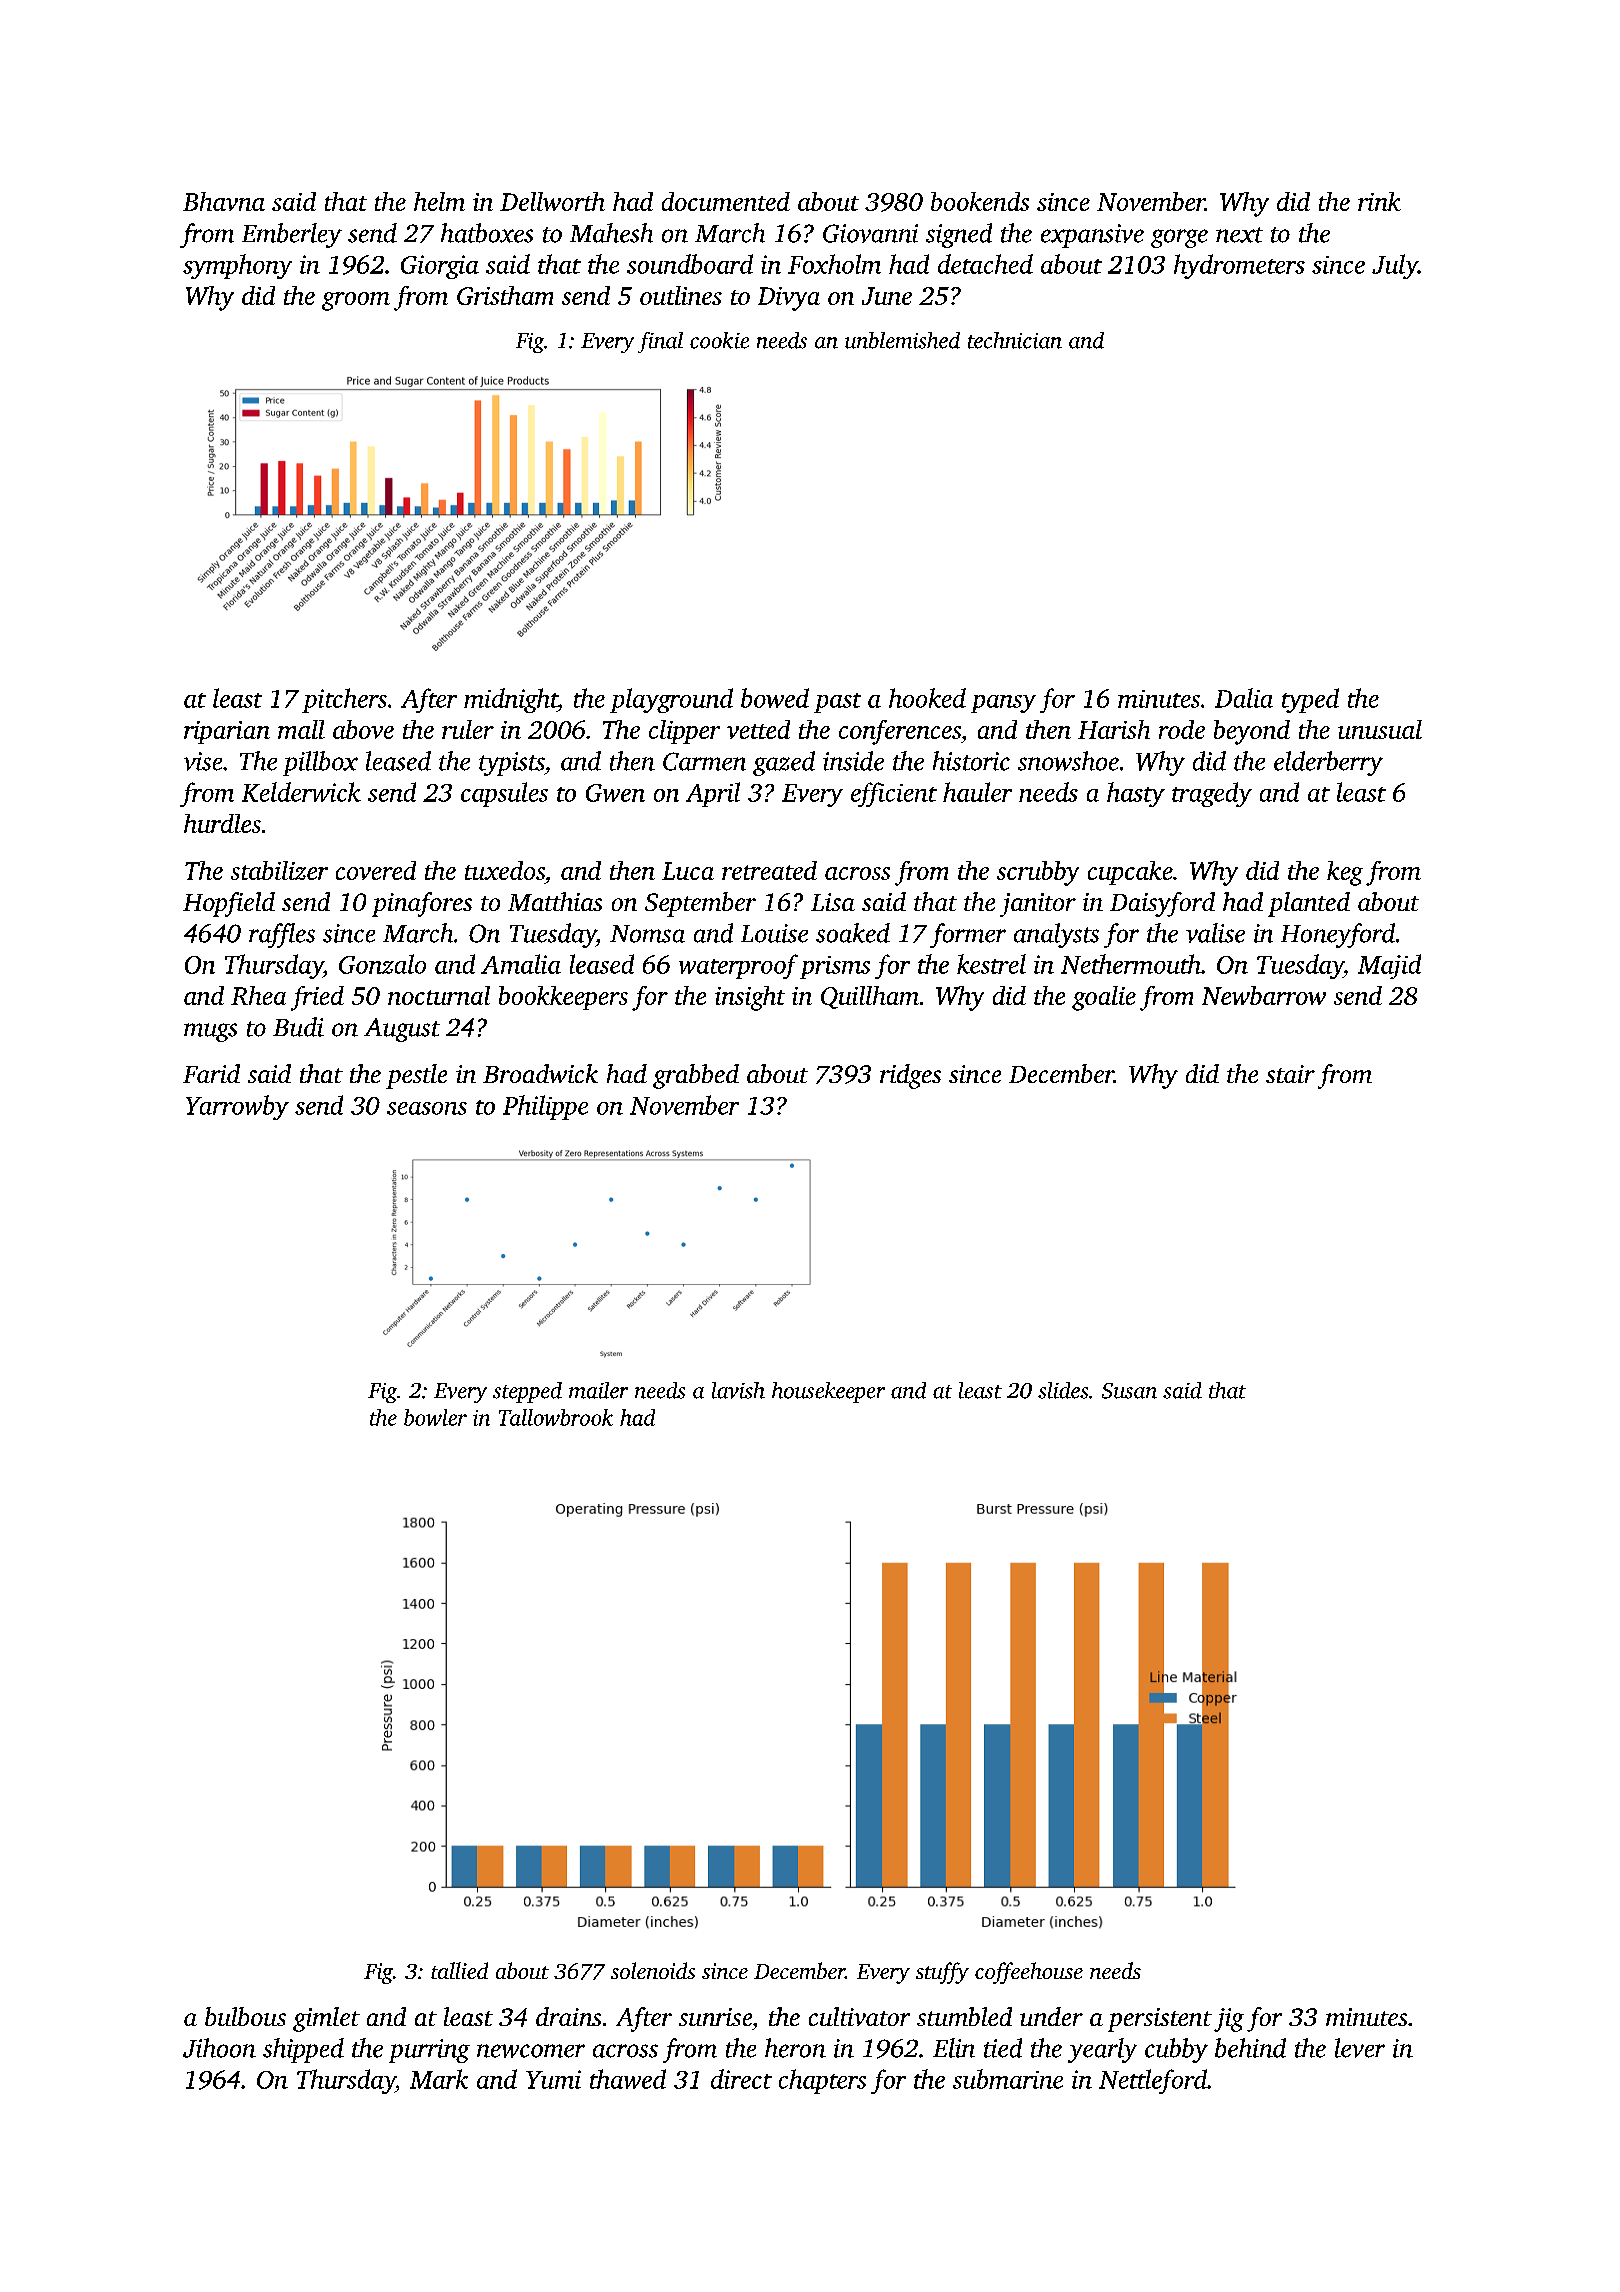 The height and width of the screenshot is (2292, 1620). Describe the element at coordinates (611, 233) in the screenshot. I see `Mahesh` at that location.
